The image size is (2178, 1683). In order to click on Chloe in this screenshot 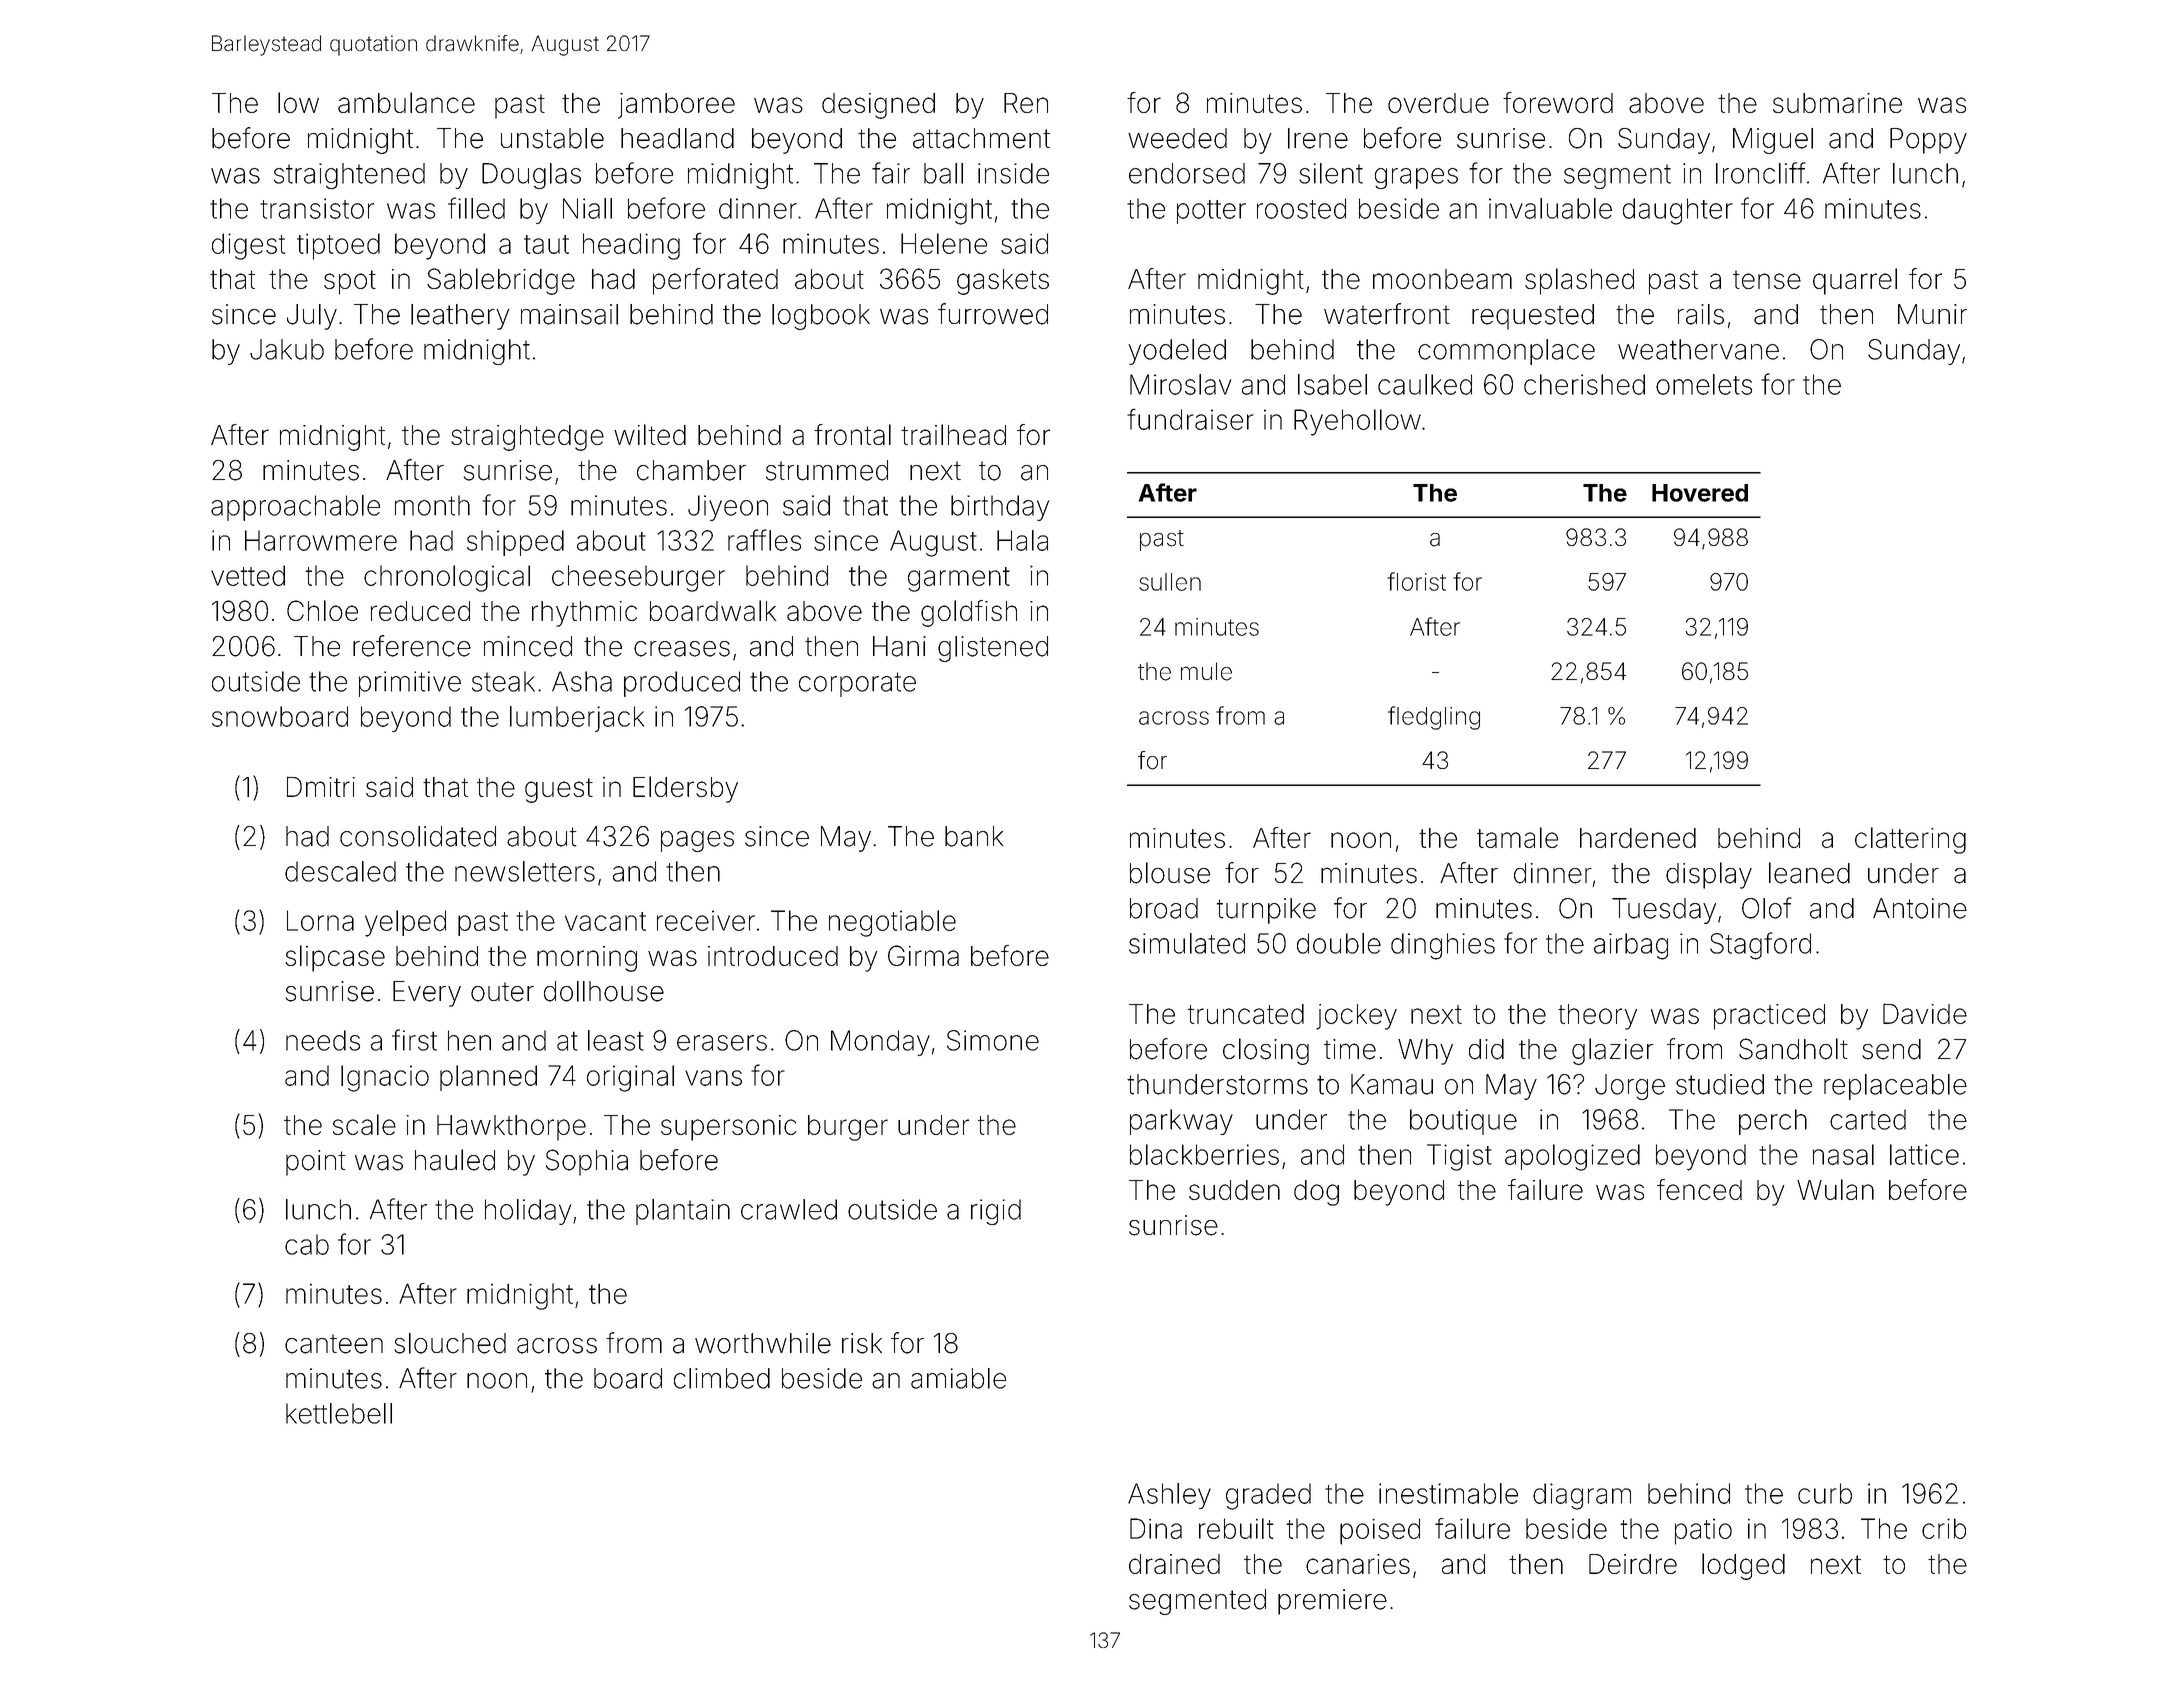, I will do `click(322, 610)`.
